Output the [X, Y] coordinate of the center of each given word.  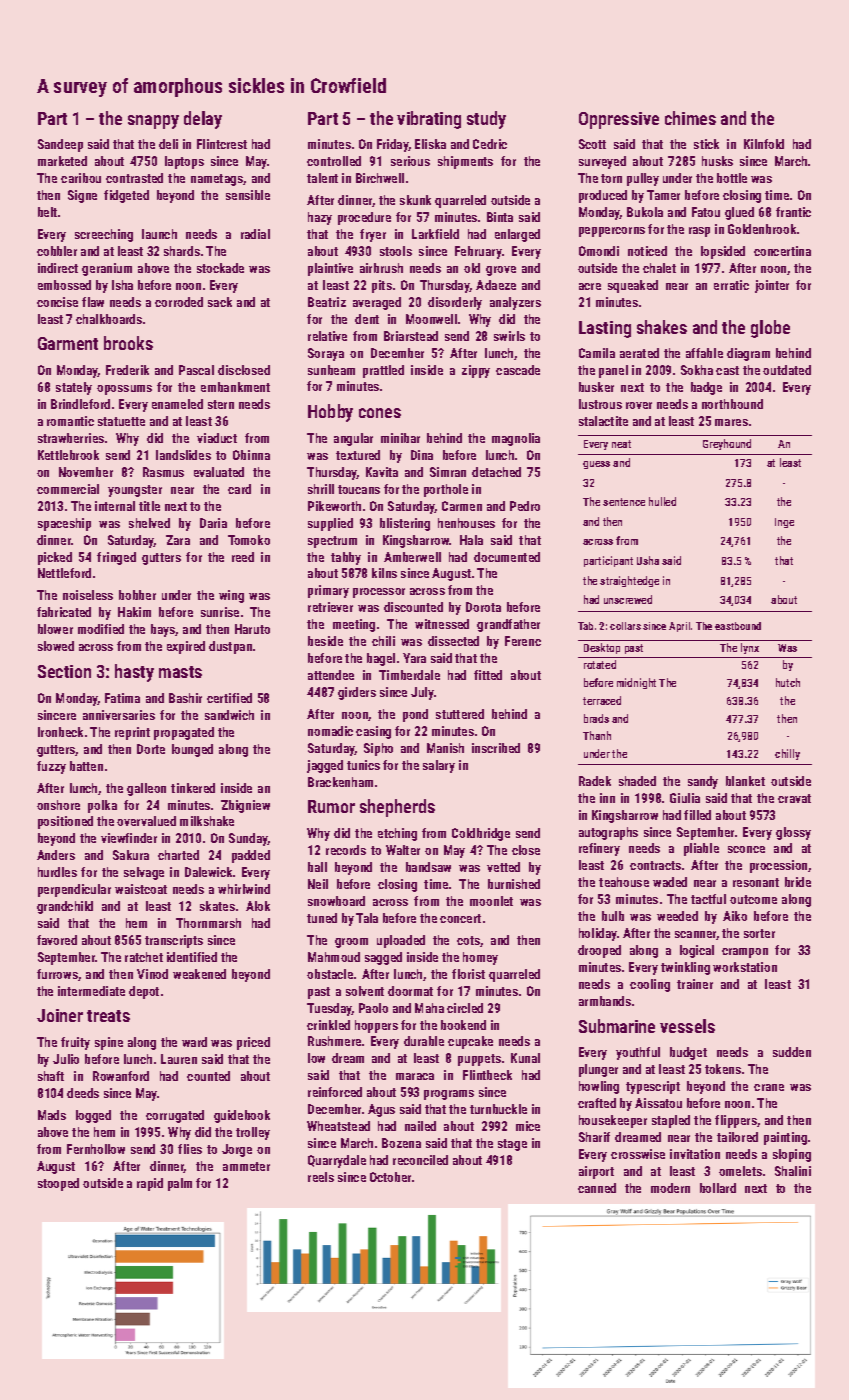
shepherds [397, 808]
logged [93, 1116]
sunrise [220, 612]
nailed [420, 1126]
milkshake [207, 821]
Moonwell [431, 319]
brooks [128, 343]
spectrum [332, 542]
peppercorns [612, 232]
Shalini [793, 1171]
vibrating [429, 120]
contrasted [134, 178]
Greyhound [727, 444]
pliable [701, 849]
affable [704, 353]
